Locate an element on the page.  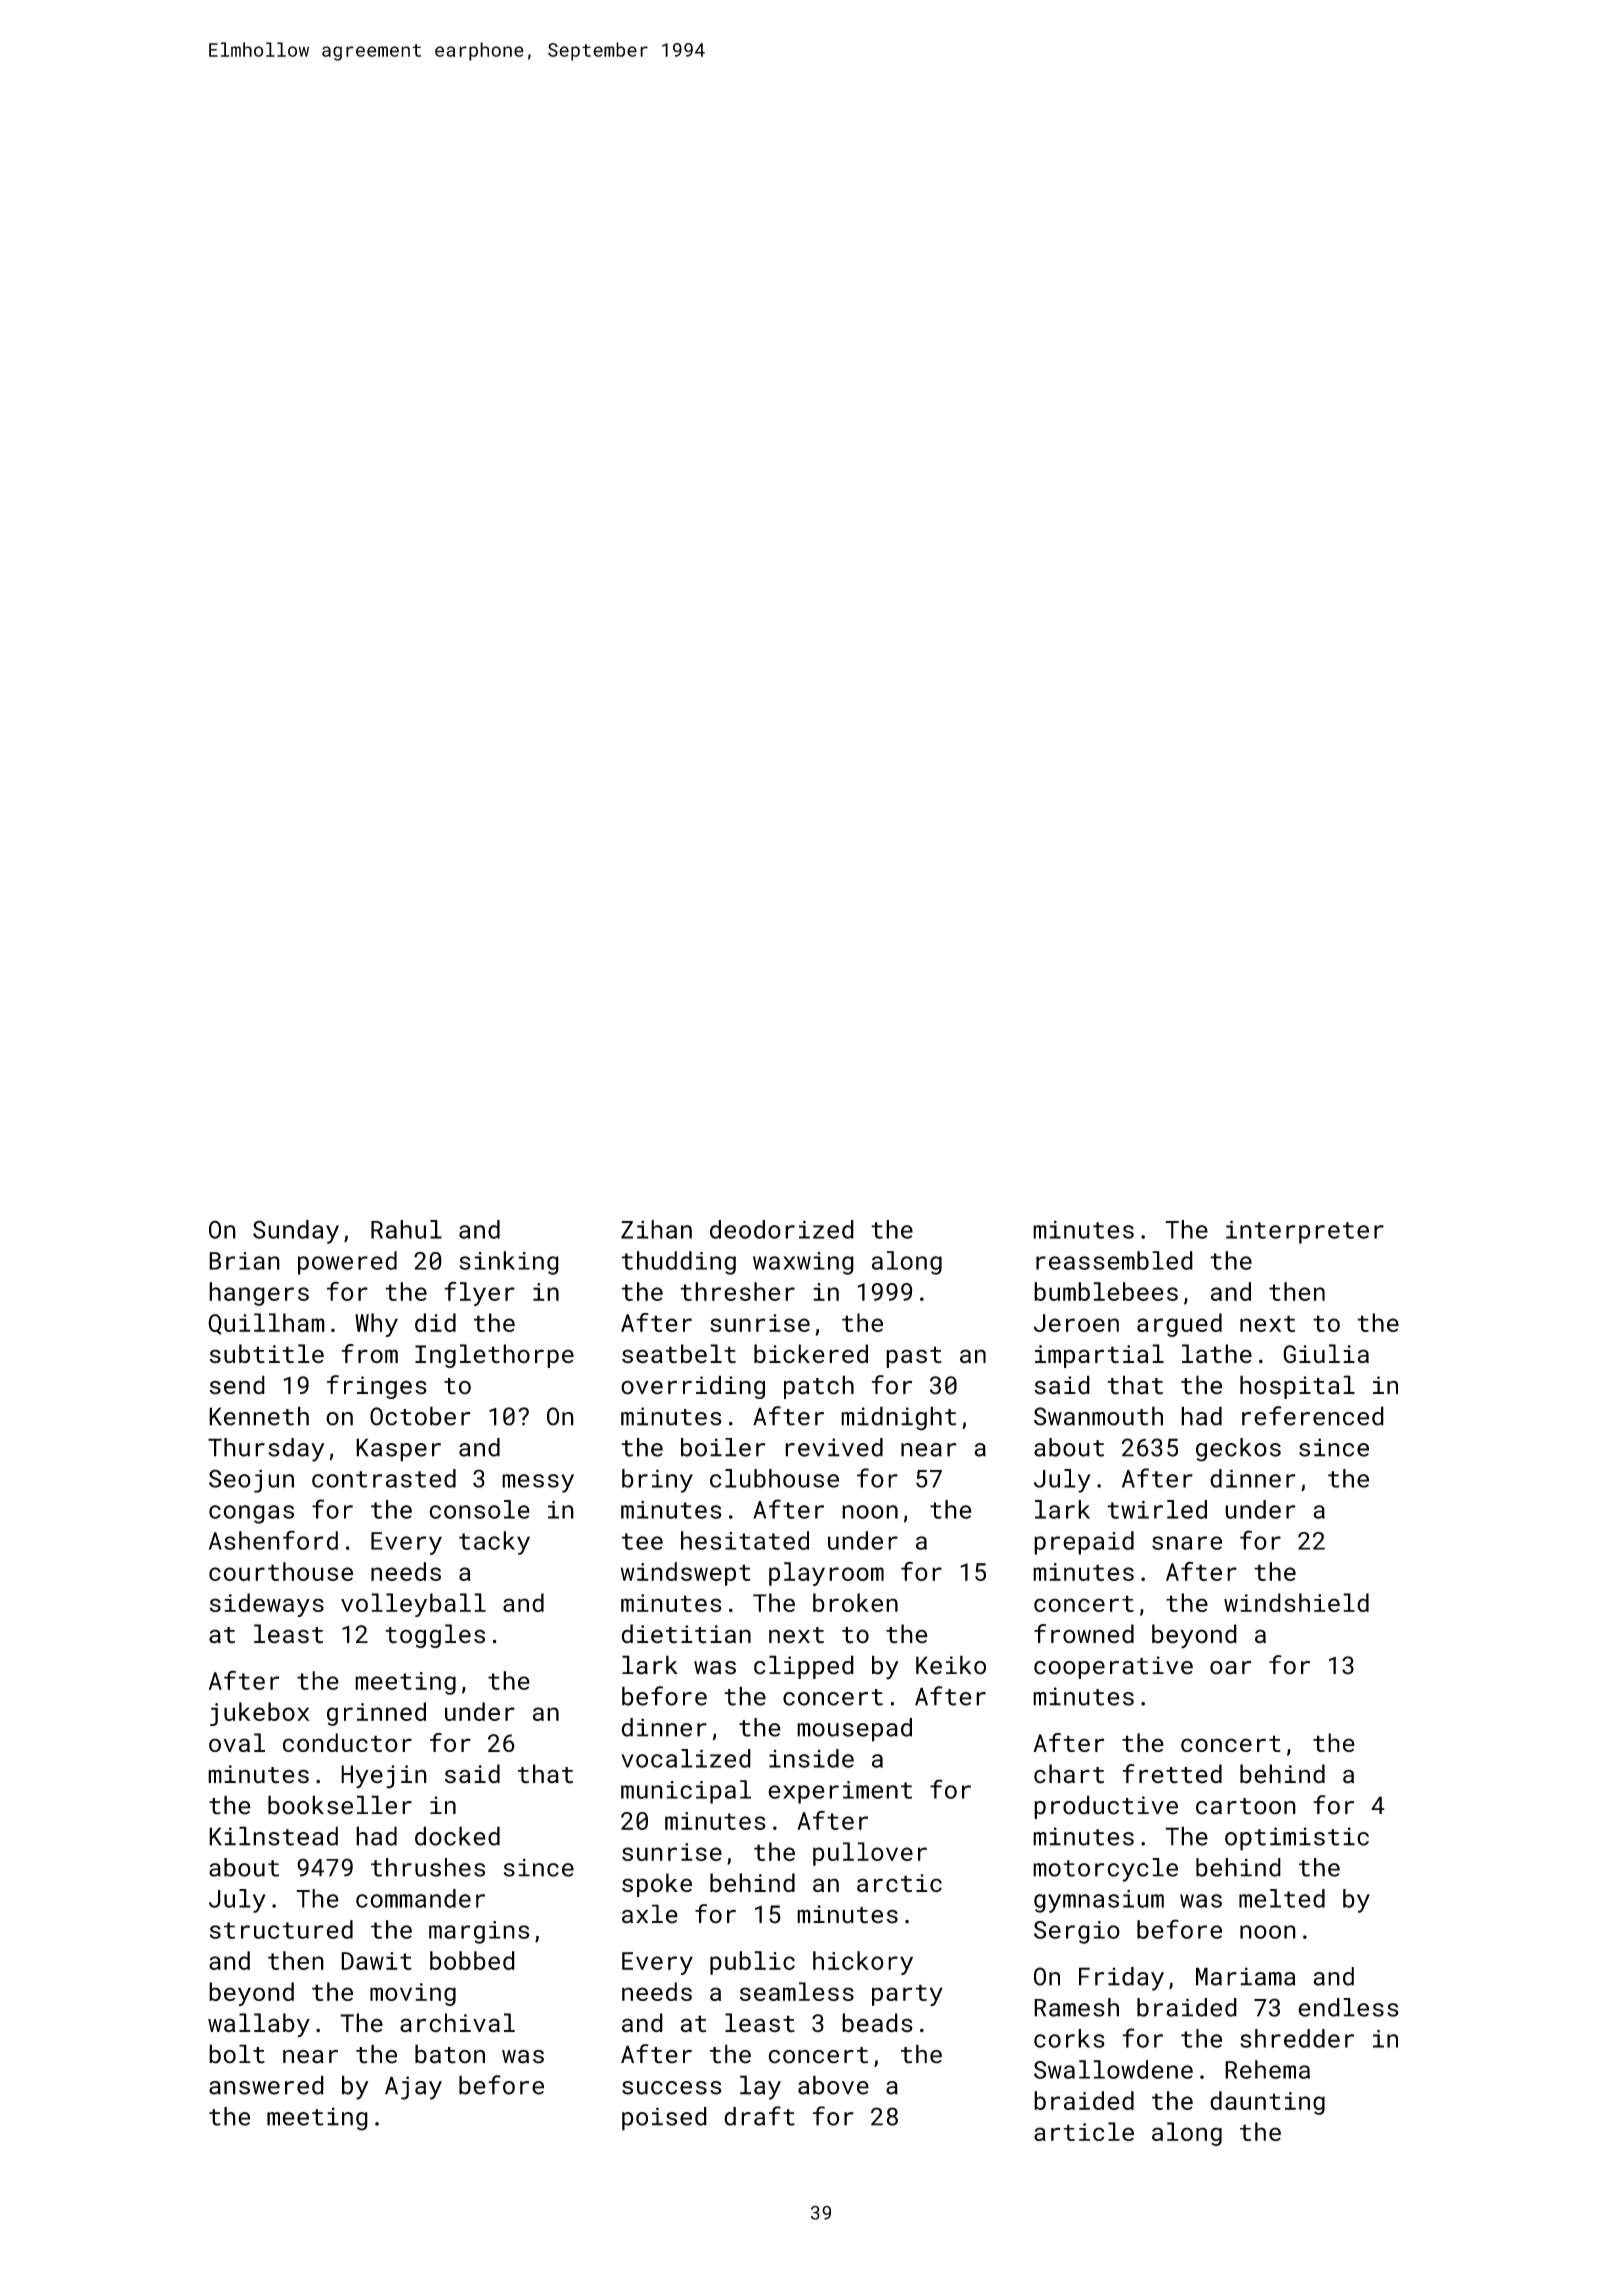
oval is located at coordinates (237, 1742).
